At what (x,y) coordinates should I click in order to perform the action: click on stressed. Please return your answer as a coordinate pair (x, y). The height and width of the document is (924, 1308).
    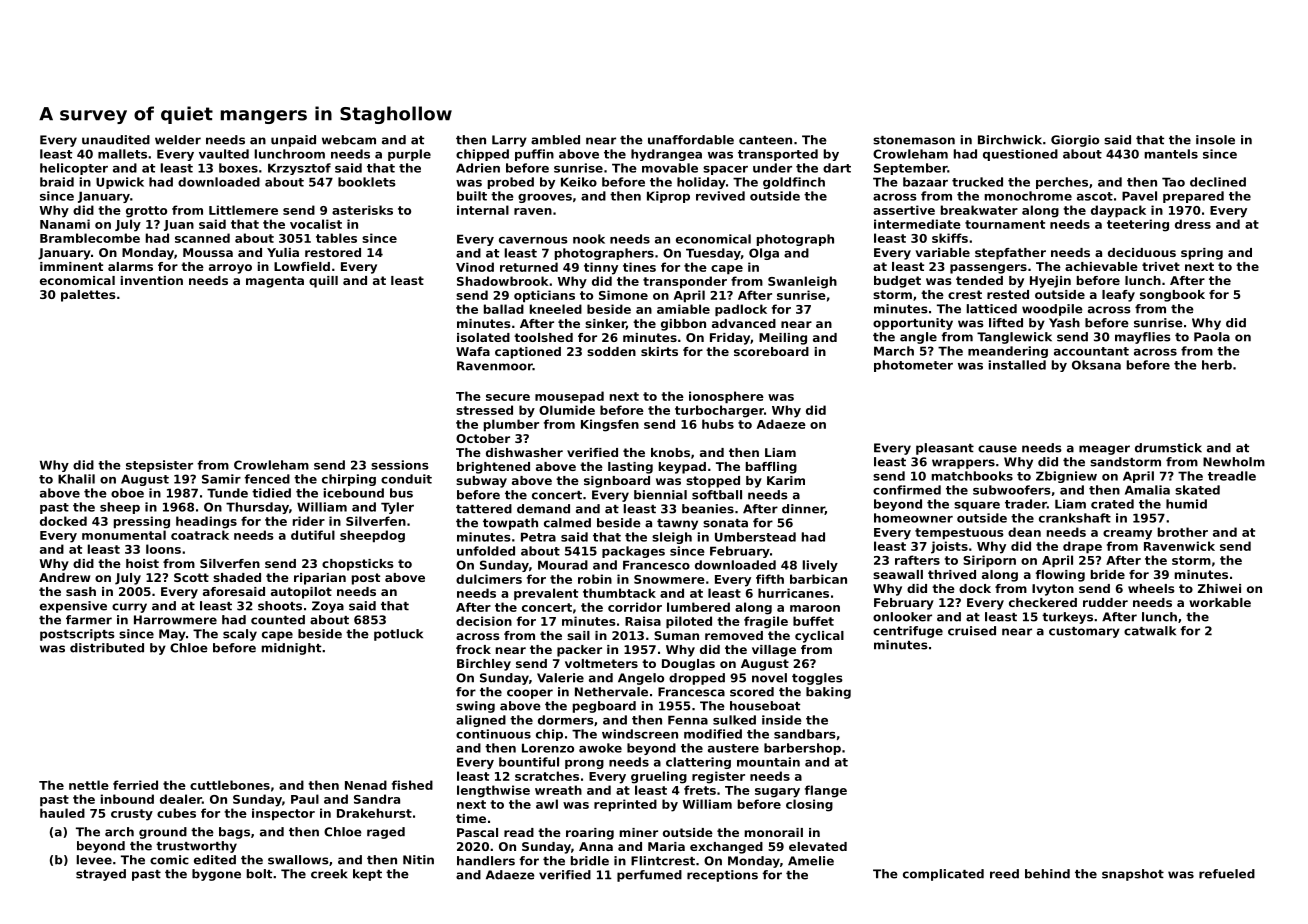
    Looking at the image, I should click on (484, 410).
